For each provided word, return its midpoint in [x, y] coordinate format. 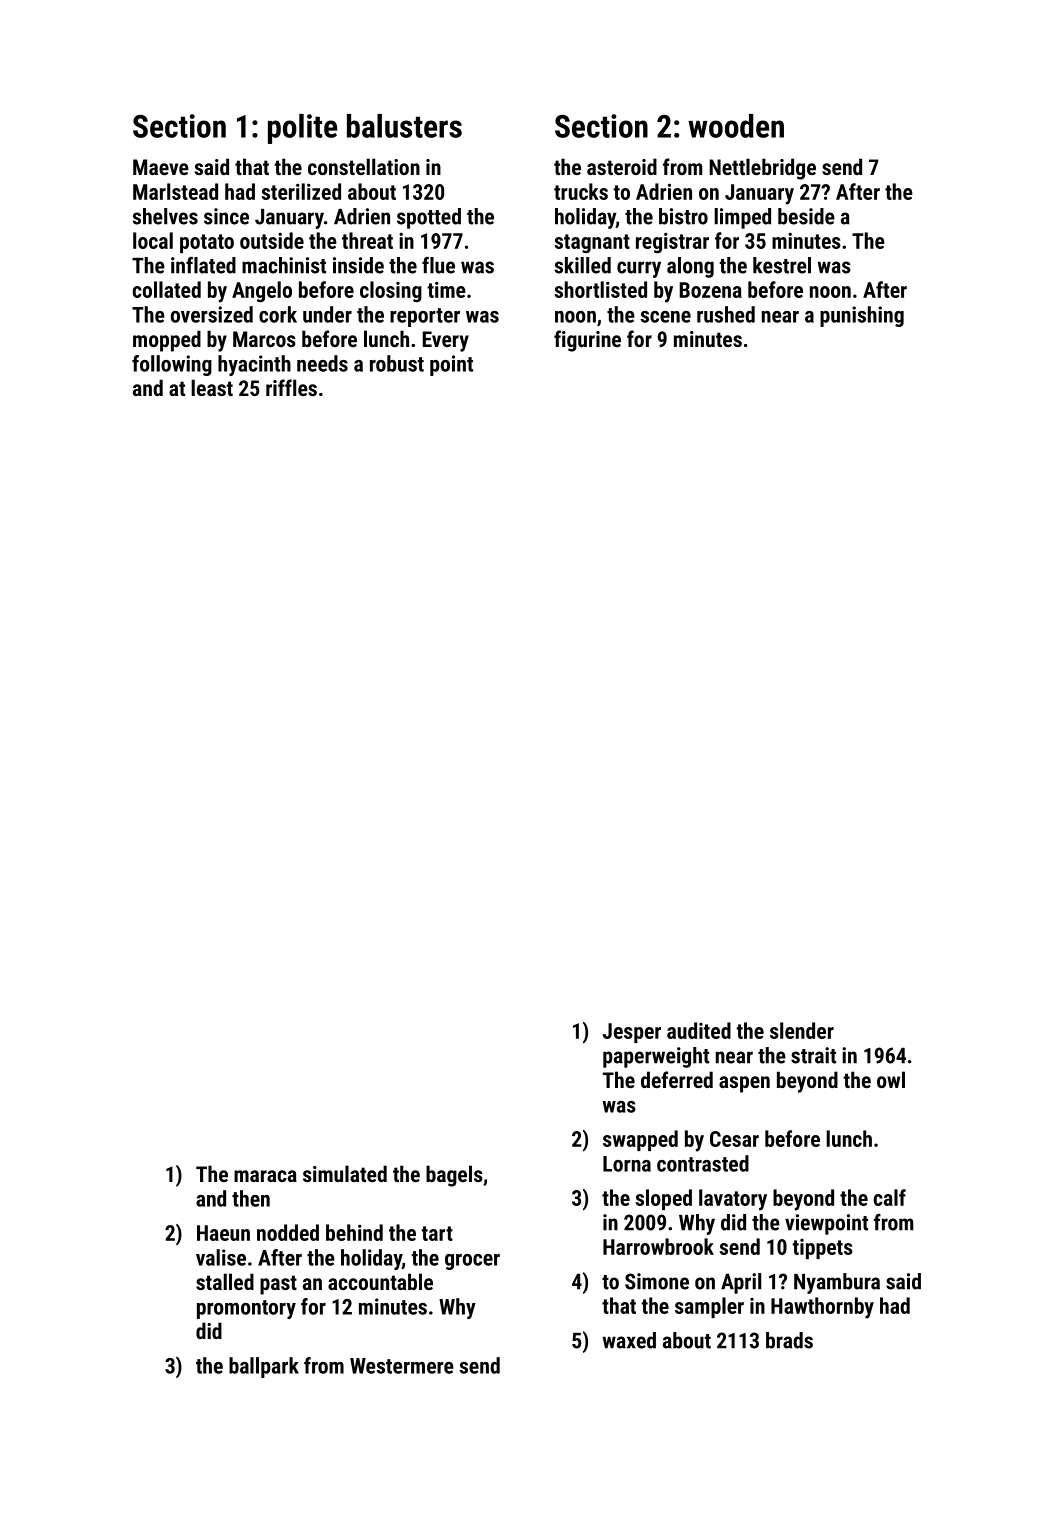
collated [167, 289]
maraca [265, 1176]
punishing [862, 316]
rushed [726, 314]
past [278, 1285]
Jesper [632, 1033]
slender [802, 1030]
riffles [291, 387]
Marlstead [175, 191]
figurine [587, 341]
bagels [454, 1176]
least [212, 387]
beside [806, 216]
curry [639, 269]
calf [890, 1197]
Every [445, 341]
